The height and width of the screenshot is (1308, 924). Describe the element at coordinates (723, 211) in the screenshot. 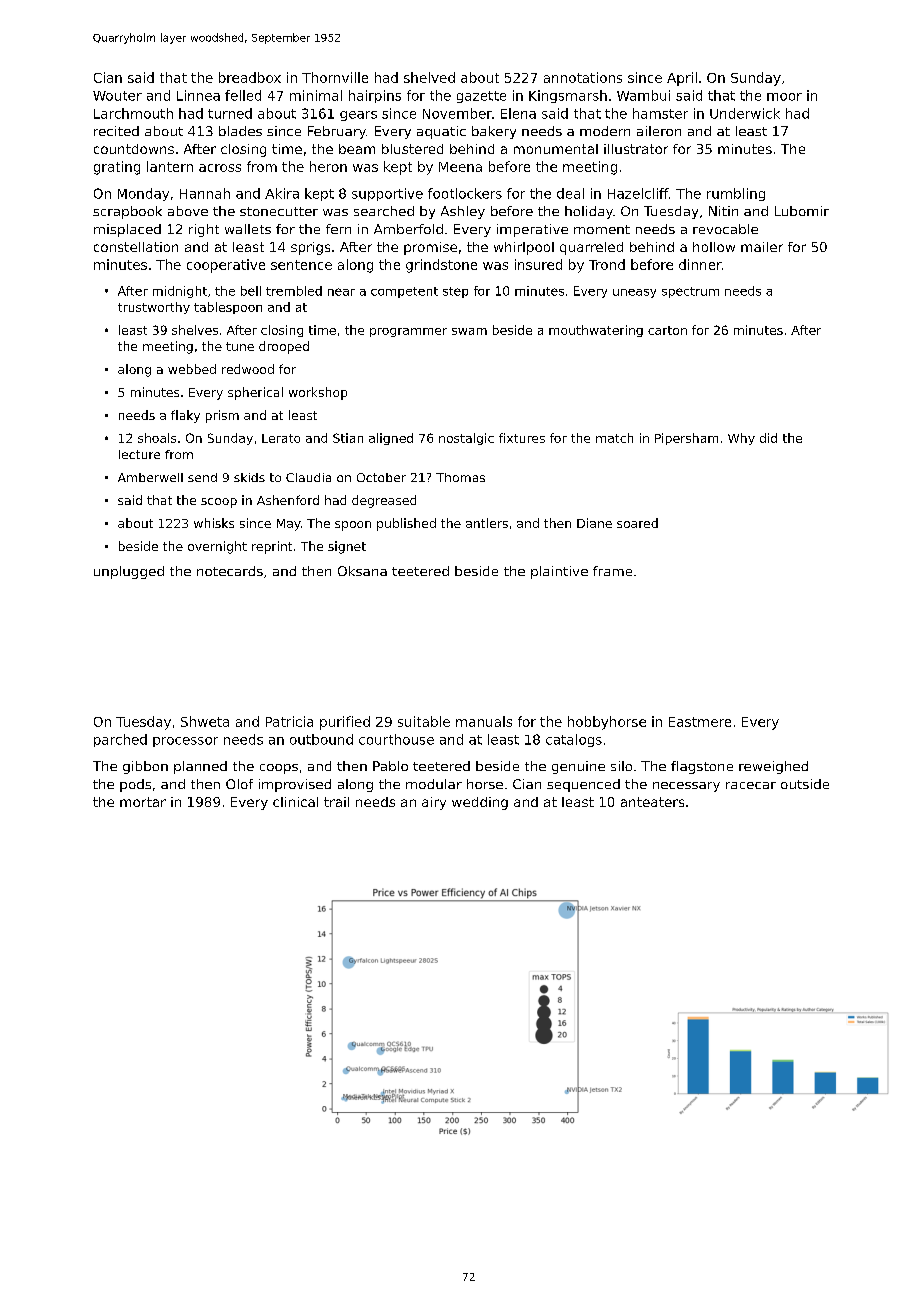

I see `Nitin` at that location.
